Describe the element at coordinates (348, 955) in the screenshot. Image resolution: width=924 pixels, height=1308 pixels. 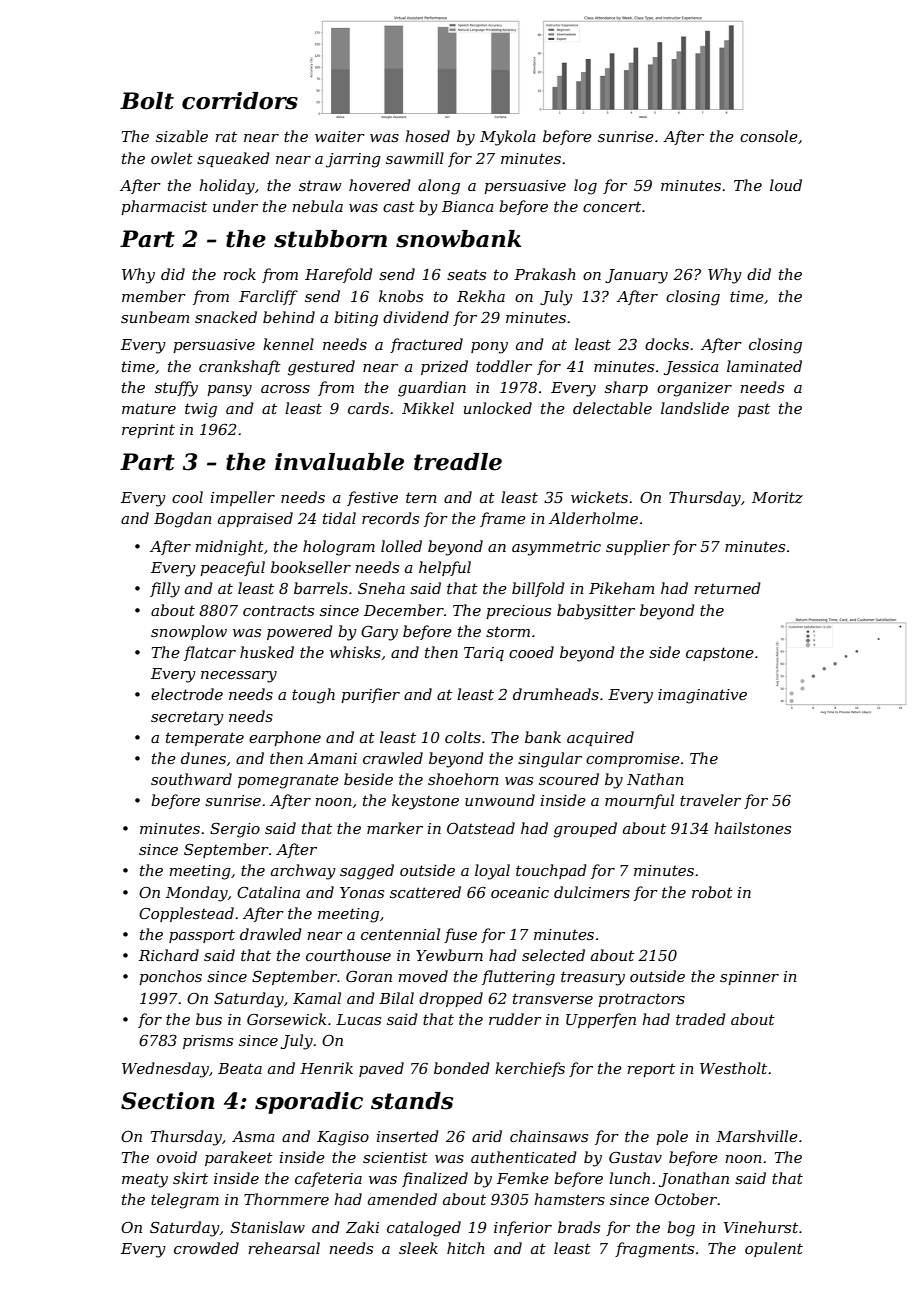
I see `courthouse` at that location.
